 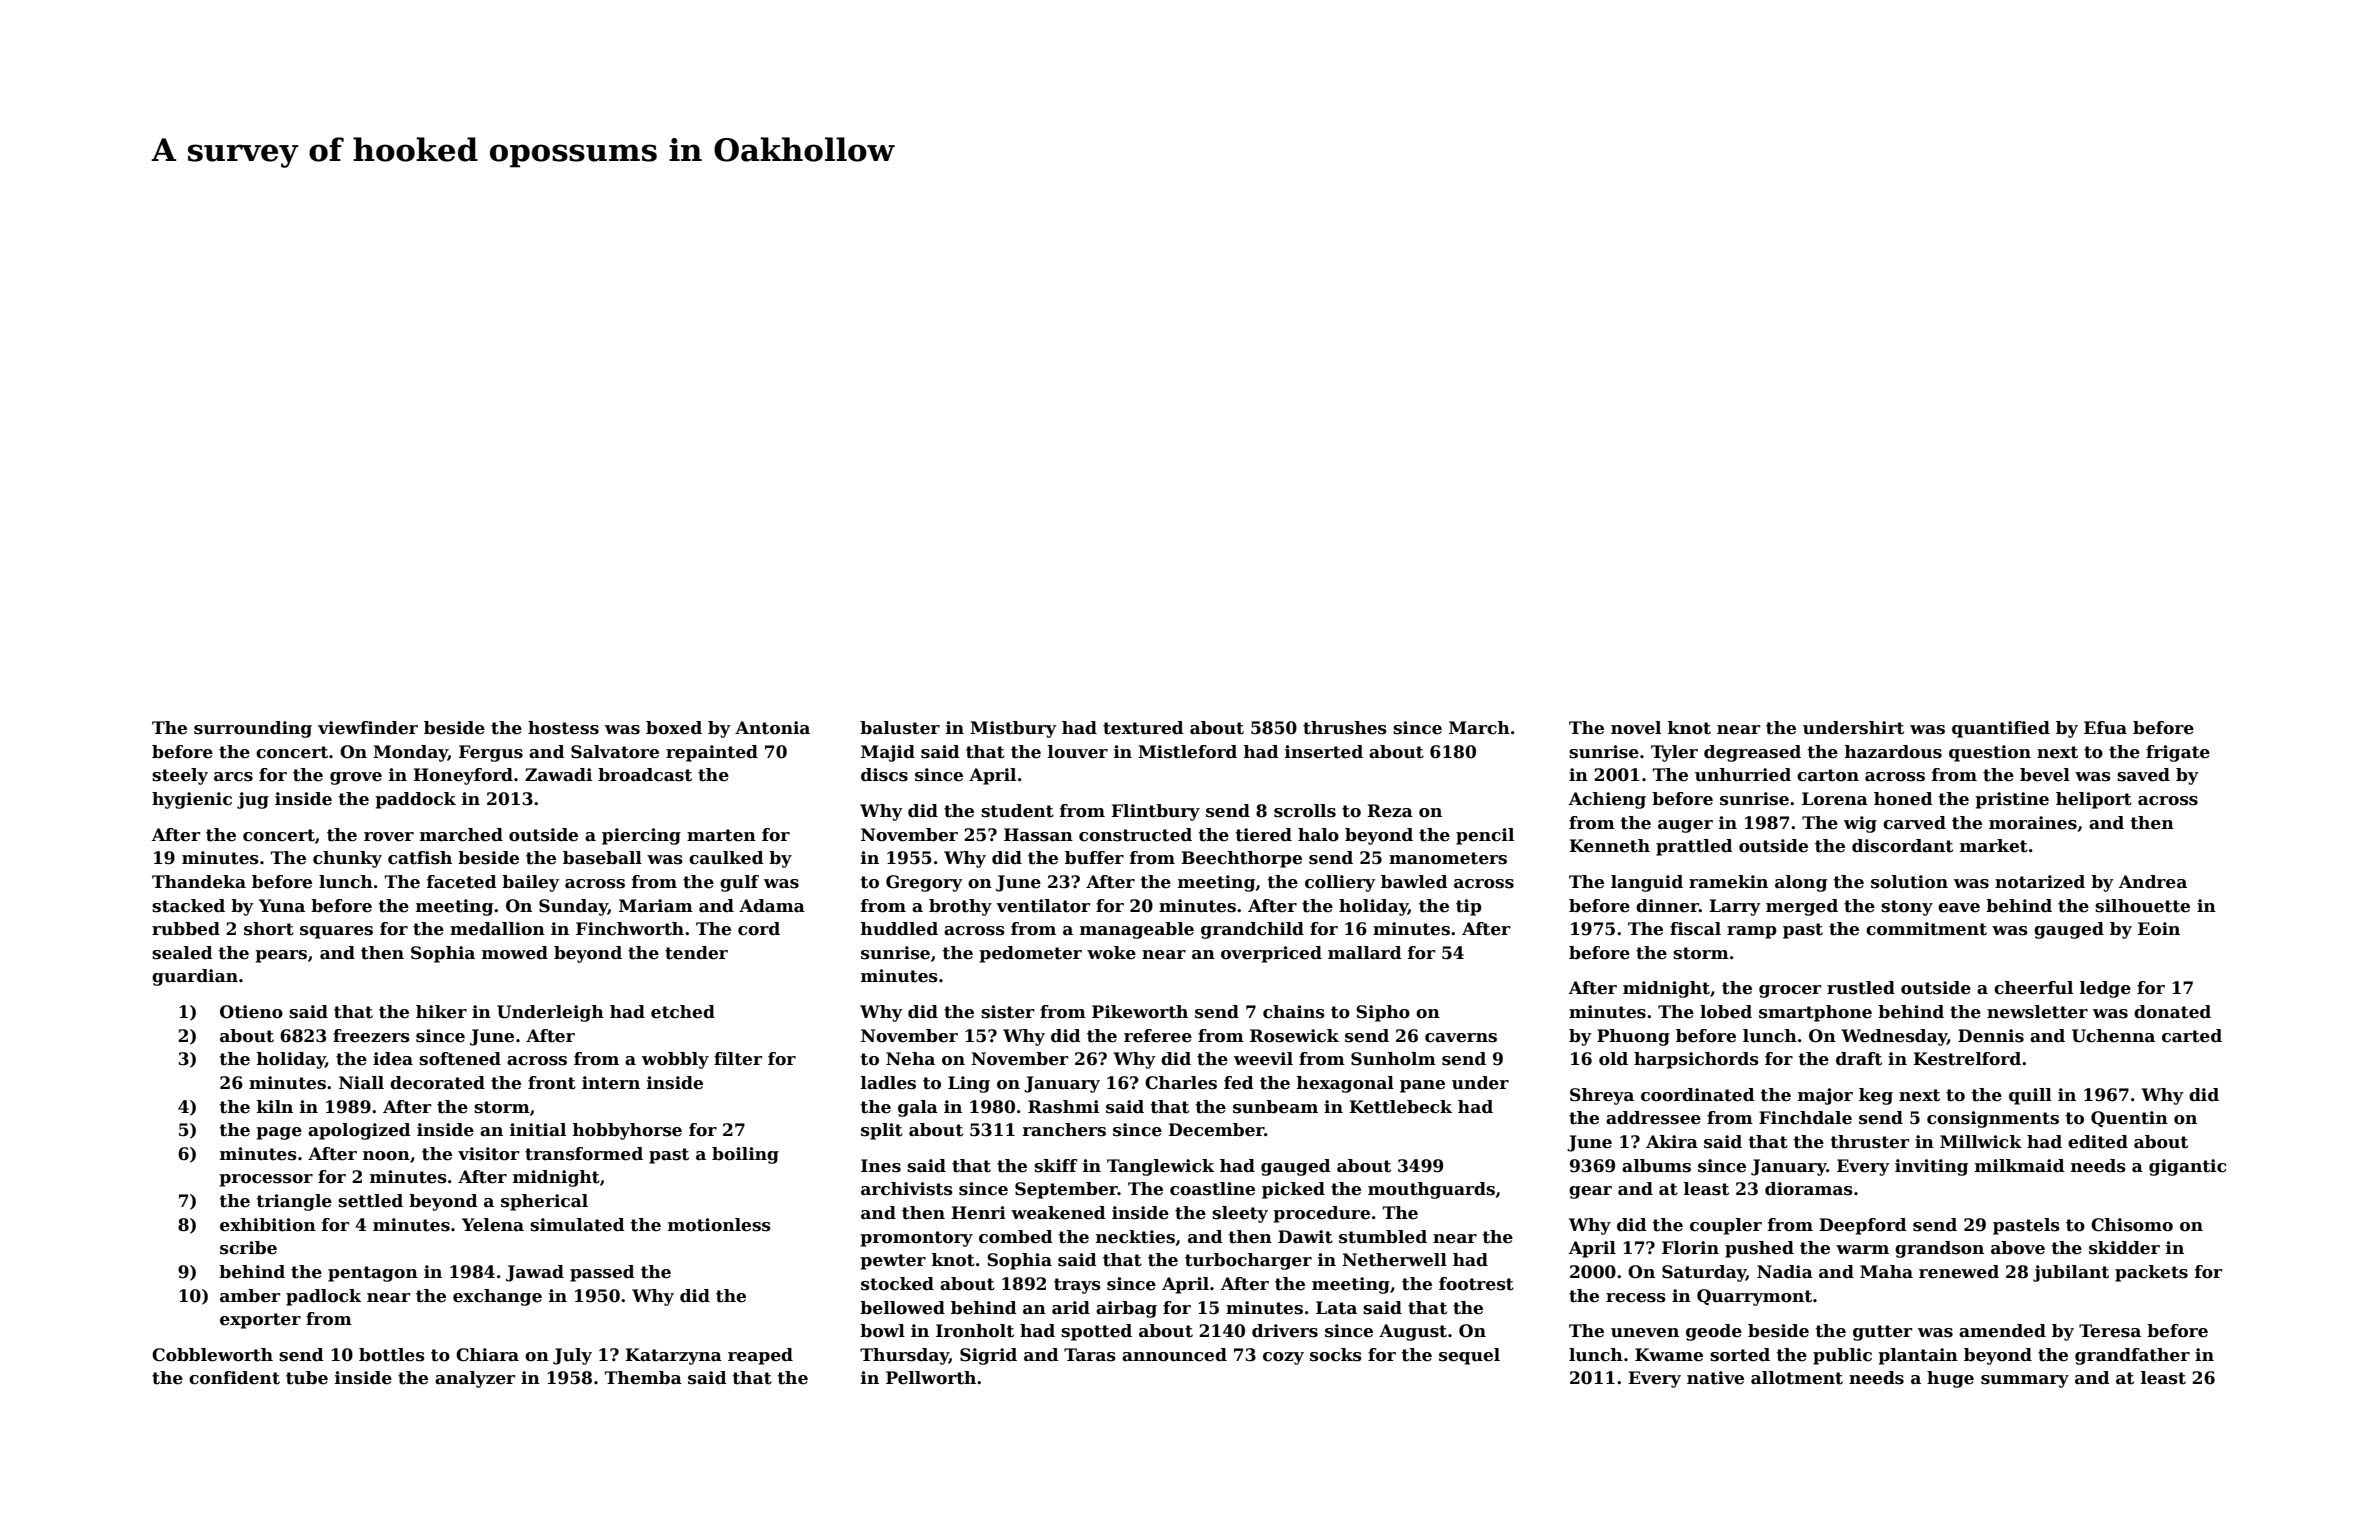 I want to click on initial, so click(x=538, y=1130).
